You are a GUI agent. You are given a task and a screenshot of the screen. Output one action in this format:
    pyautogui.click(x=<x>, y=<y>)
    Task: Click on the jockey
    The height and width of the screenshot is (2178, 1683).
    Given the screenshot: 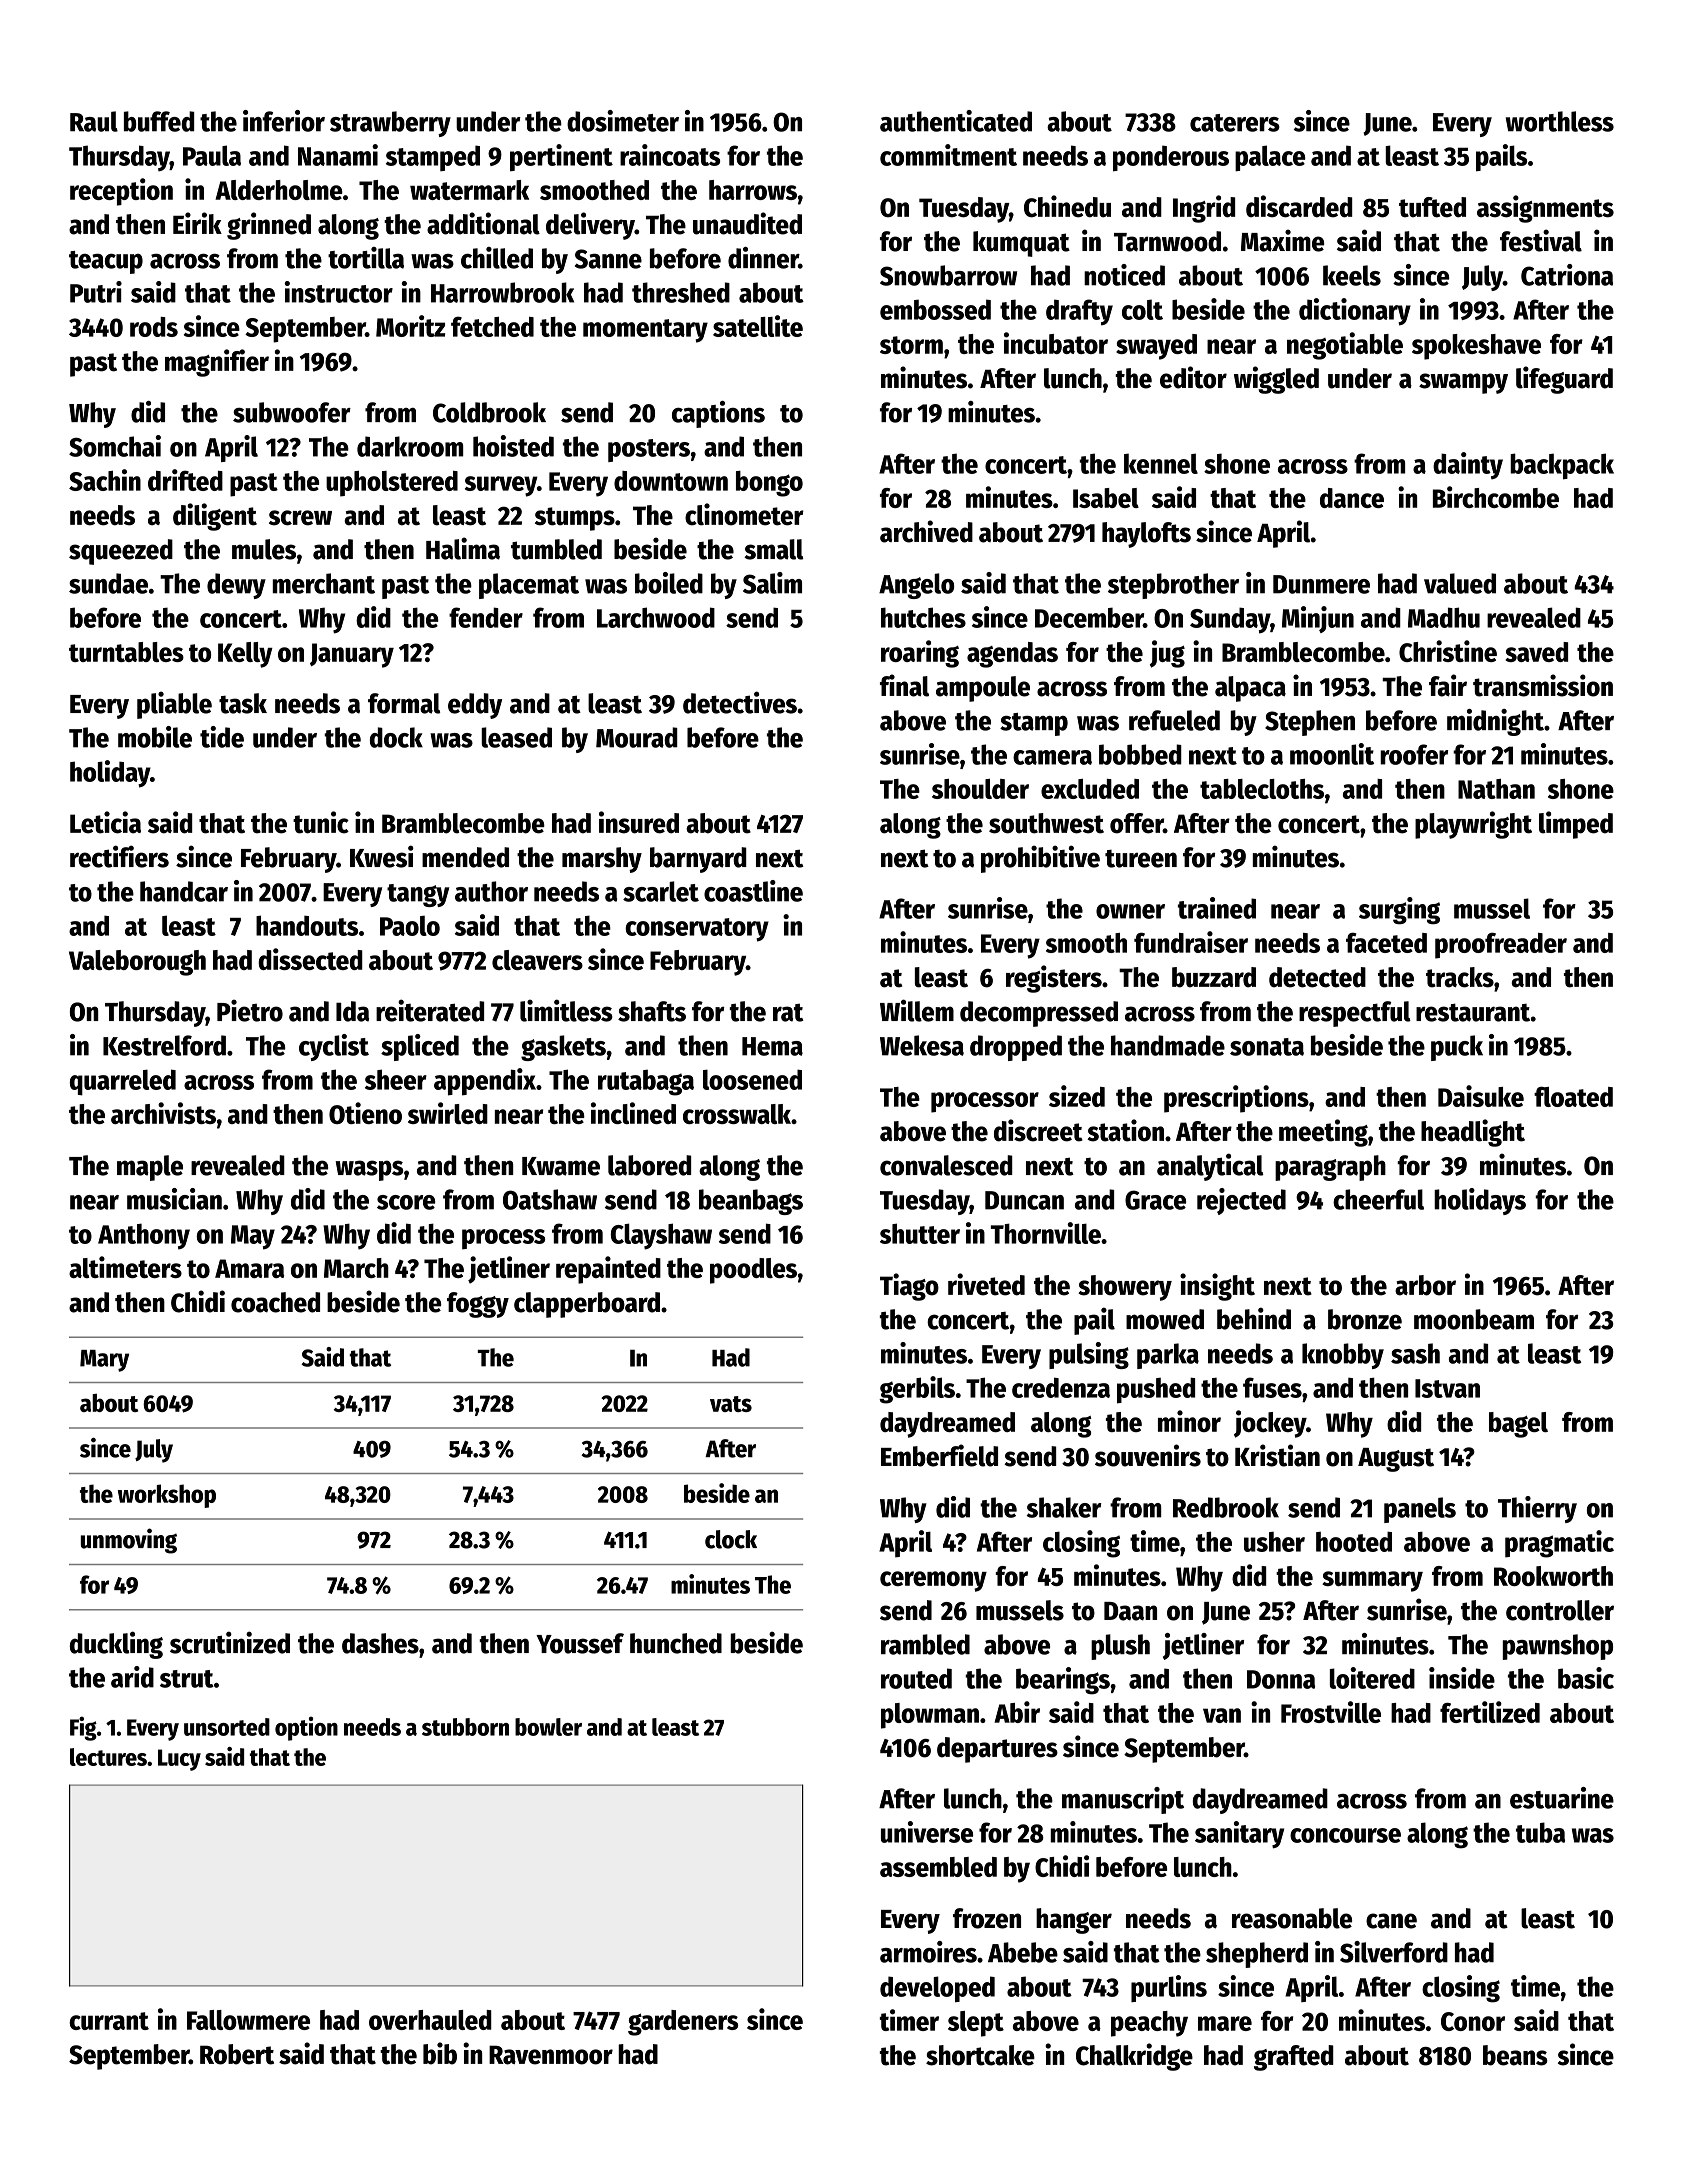 What is the action you would take?
    pyautogui.click(x=1270, y=1424)
